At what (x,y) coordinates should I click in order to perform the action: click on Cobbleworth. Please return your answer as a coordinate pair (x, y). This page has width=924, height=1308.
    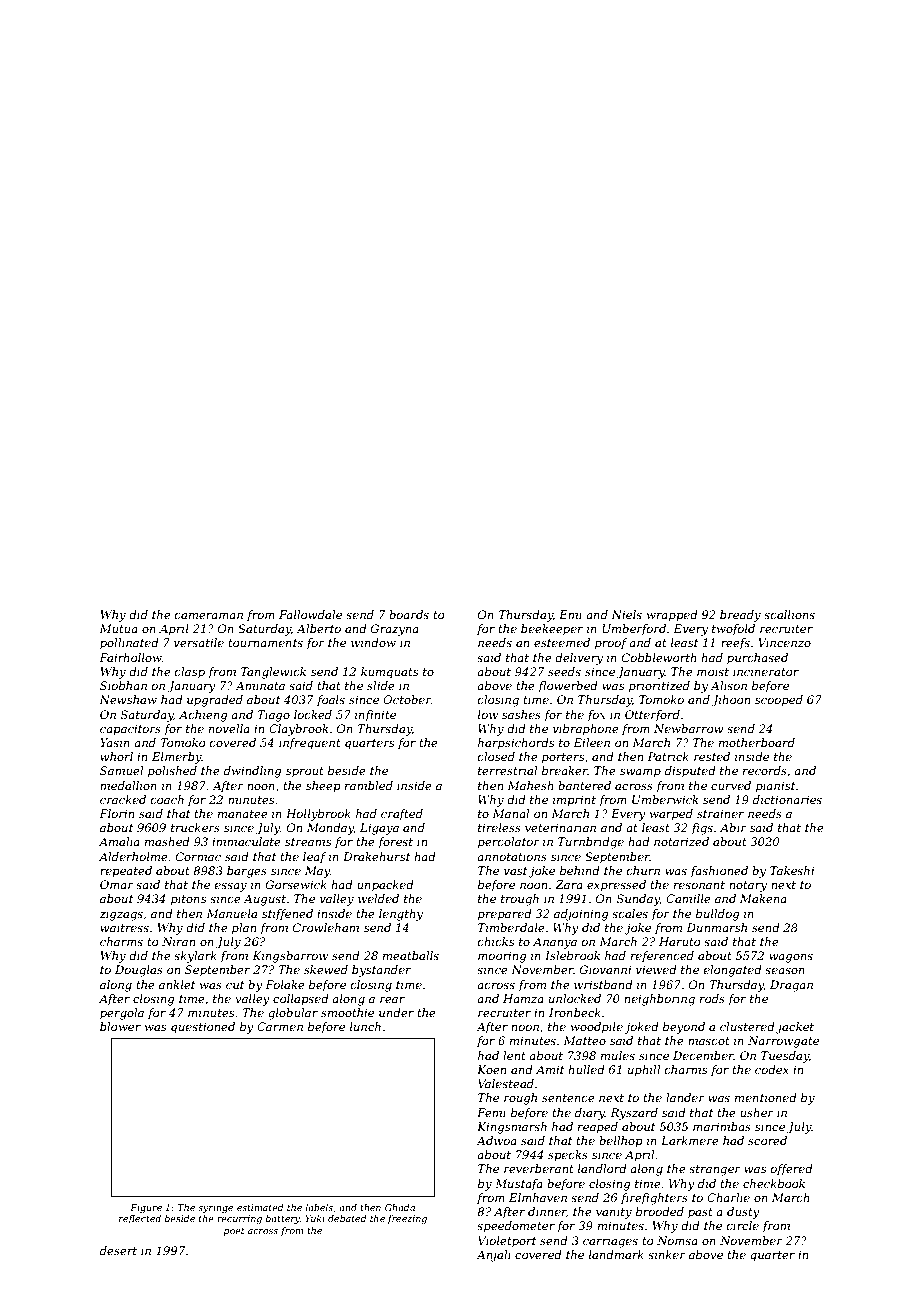
    Looking at the image, I should click on (659, 657).
